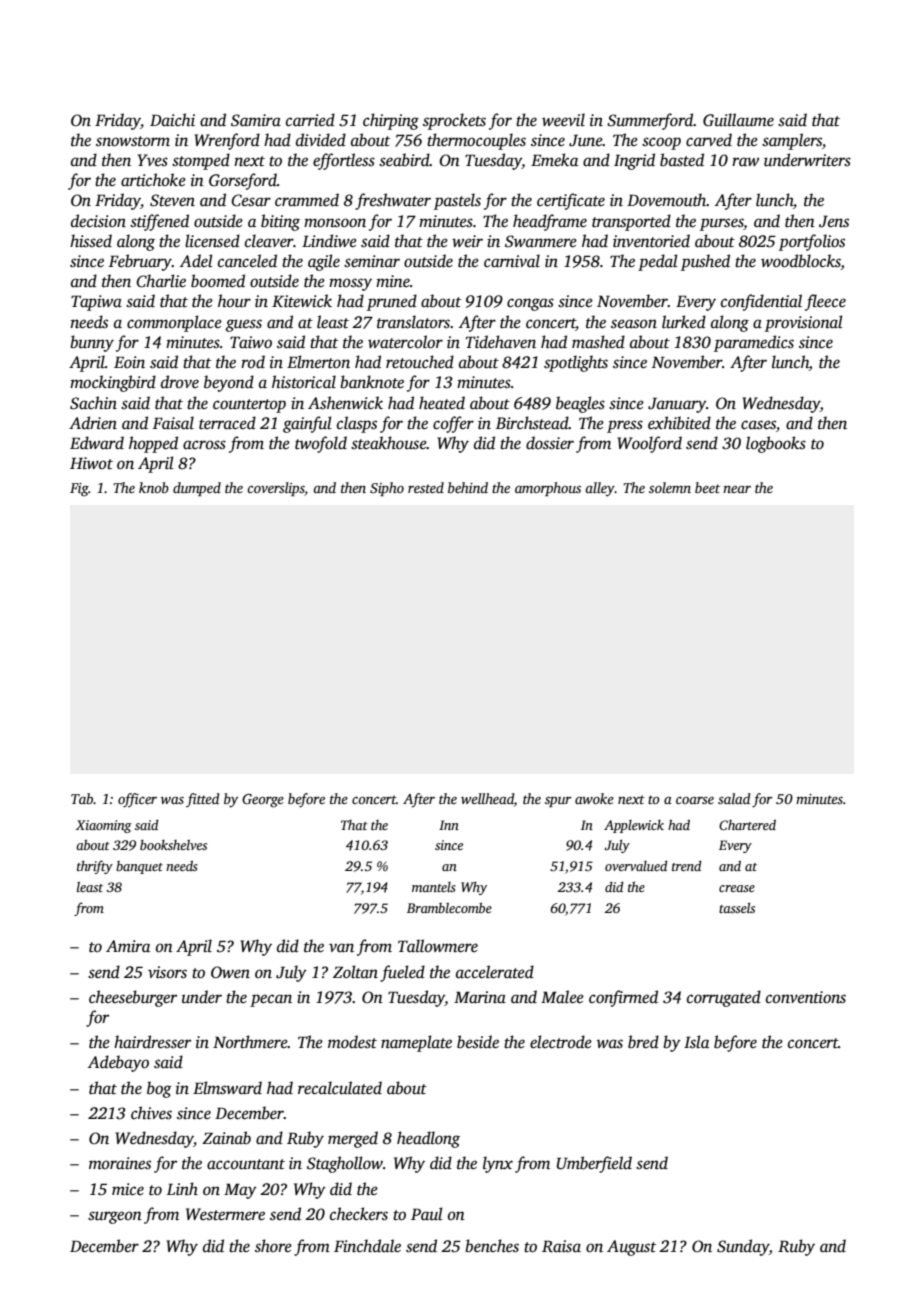 This document has width=924, height=1308. What do you see at coordinates (468, 487) in the document?
I see `behind` at bounding box center [468, 487].
